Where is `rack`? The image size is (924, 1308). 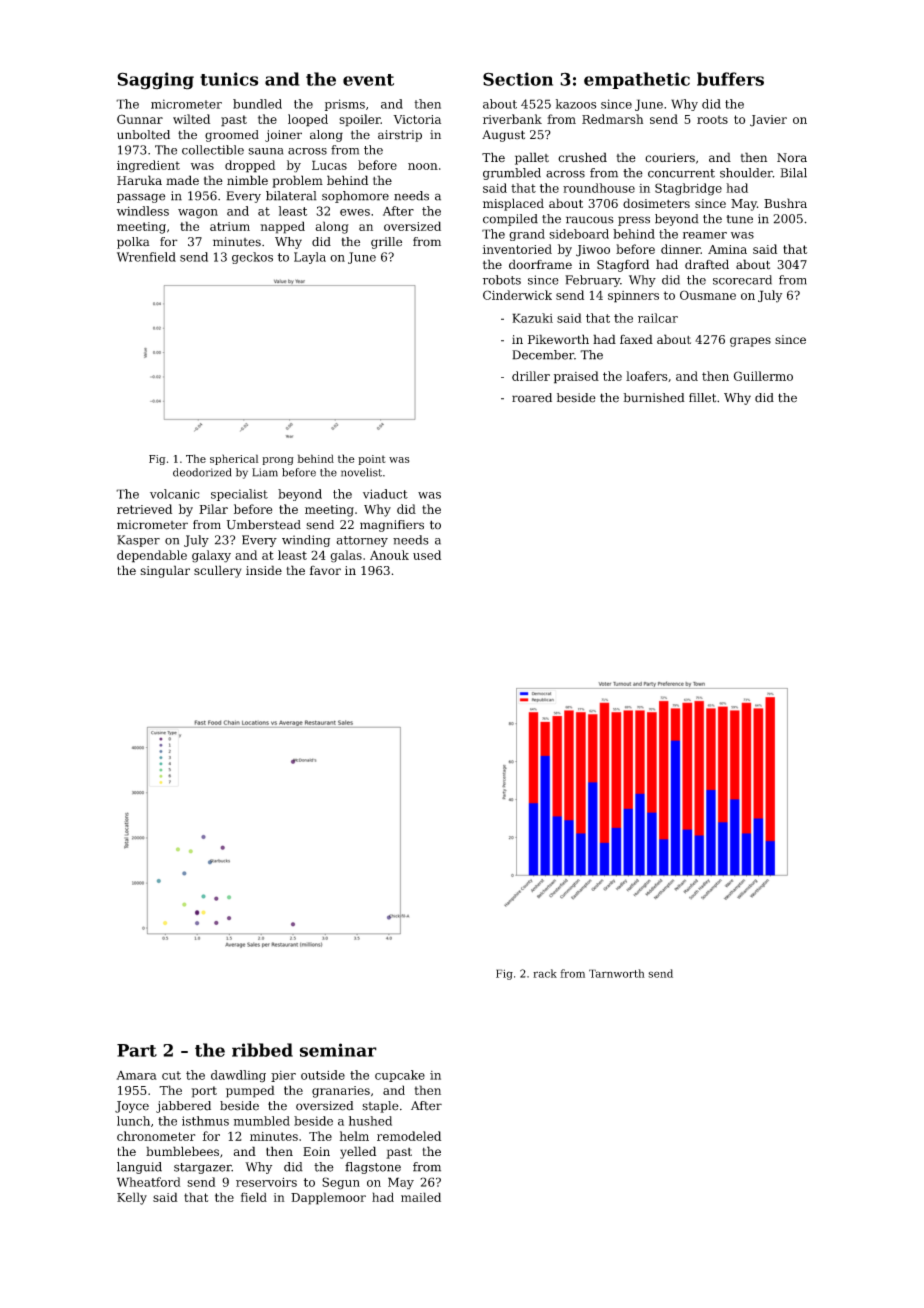 rack is located at coordinates (545, 973).
